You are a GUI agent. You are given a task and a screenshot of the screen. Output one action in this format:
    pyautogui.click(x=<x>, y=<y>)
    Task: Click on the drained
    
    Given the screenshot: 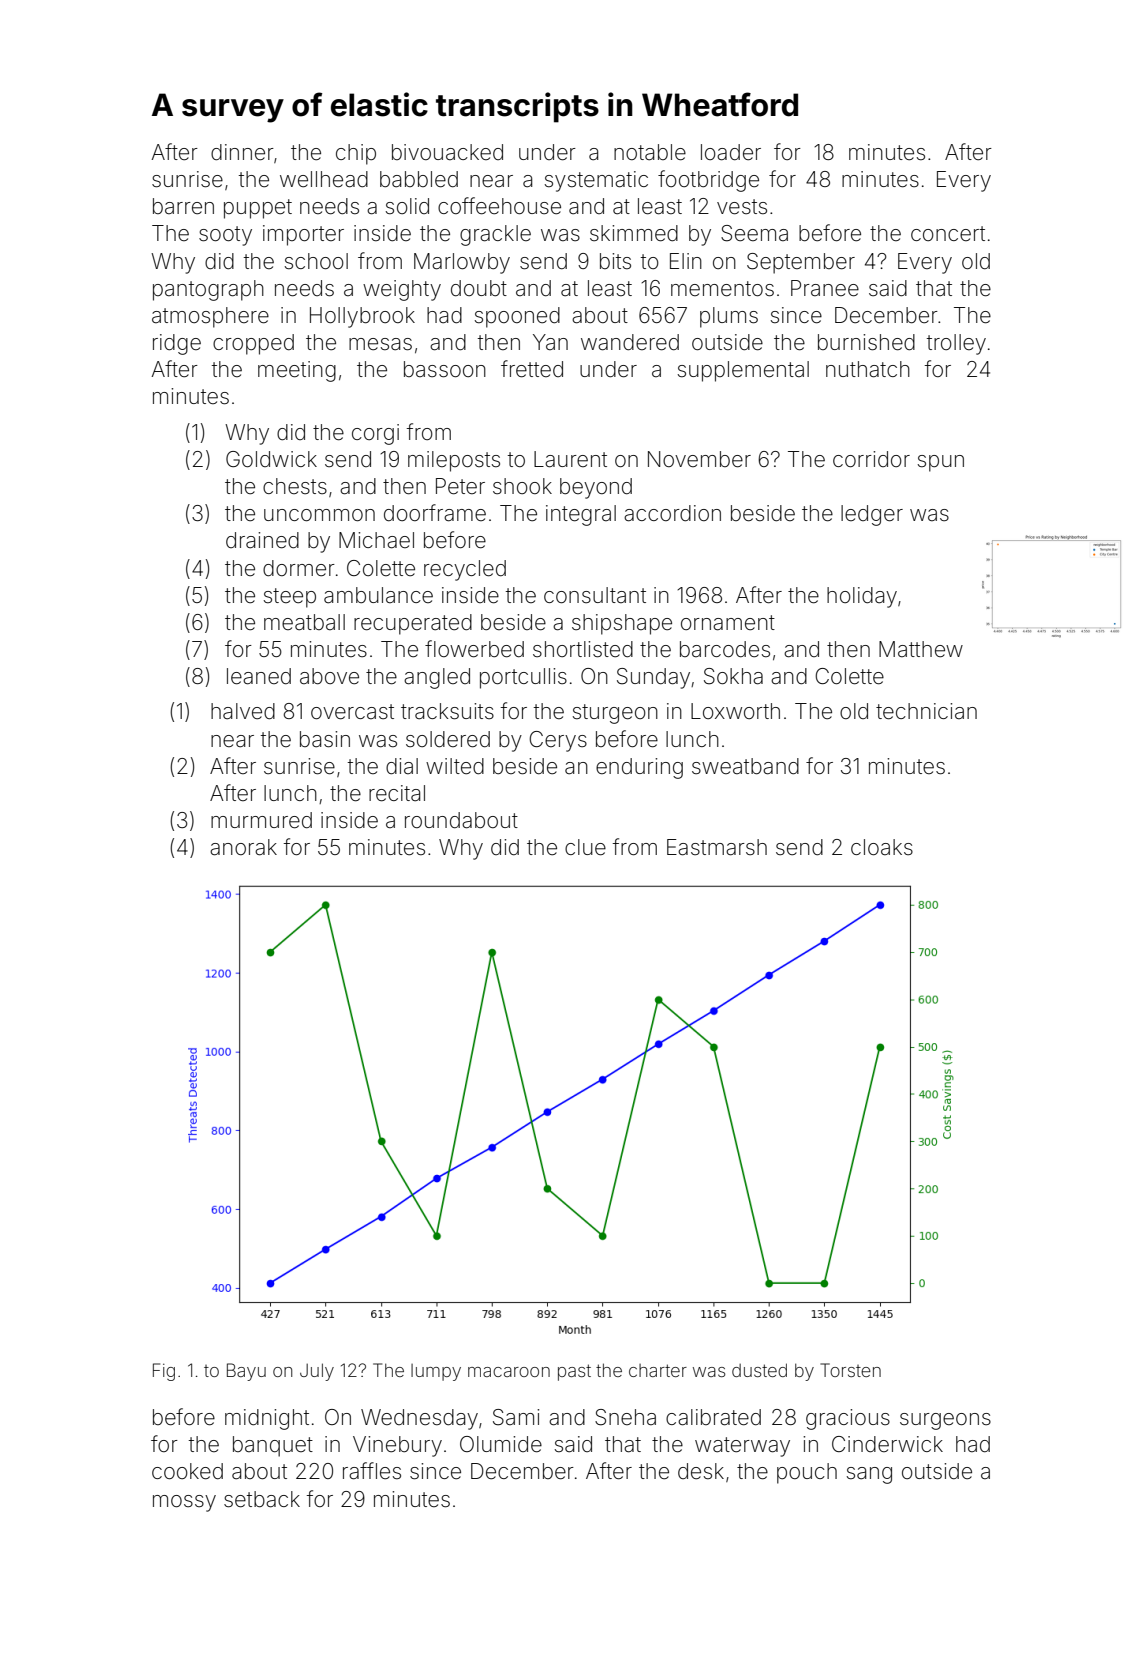 What is the action you would take?
    pyautogui.click(x=262, y=540)
